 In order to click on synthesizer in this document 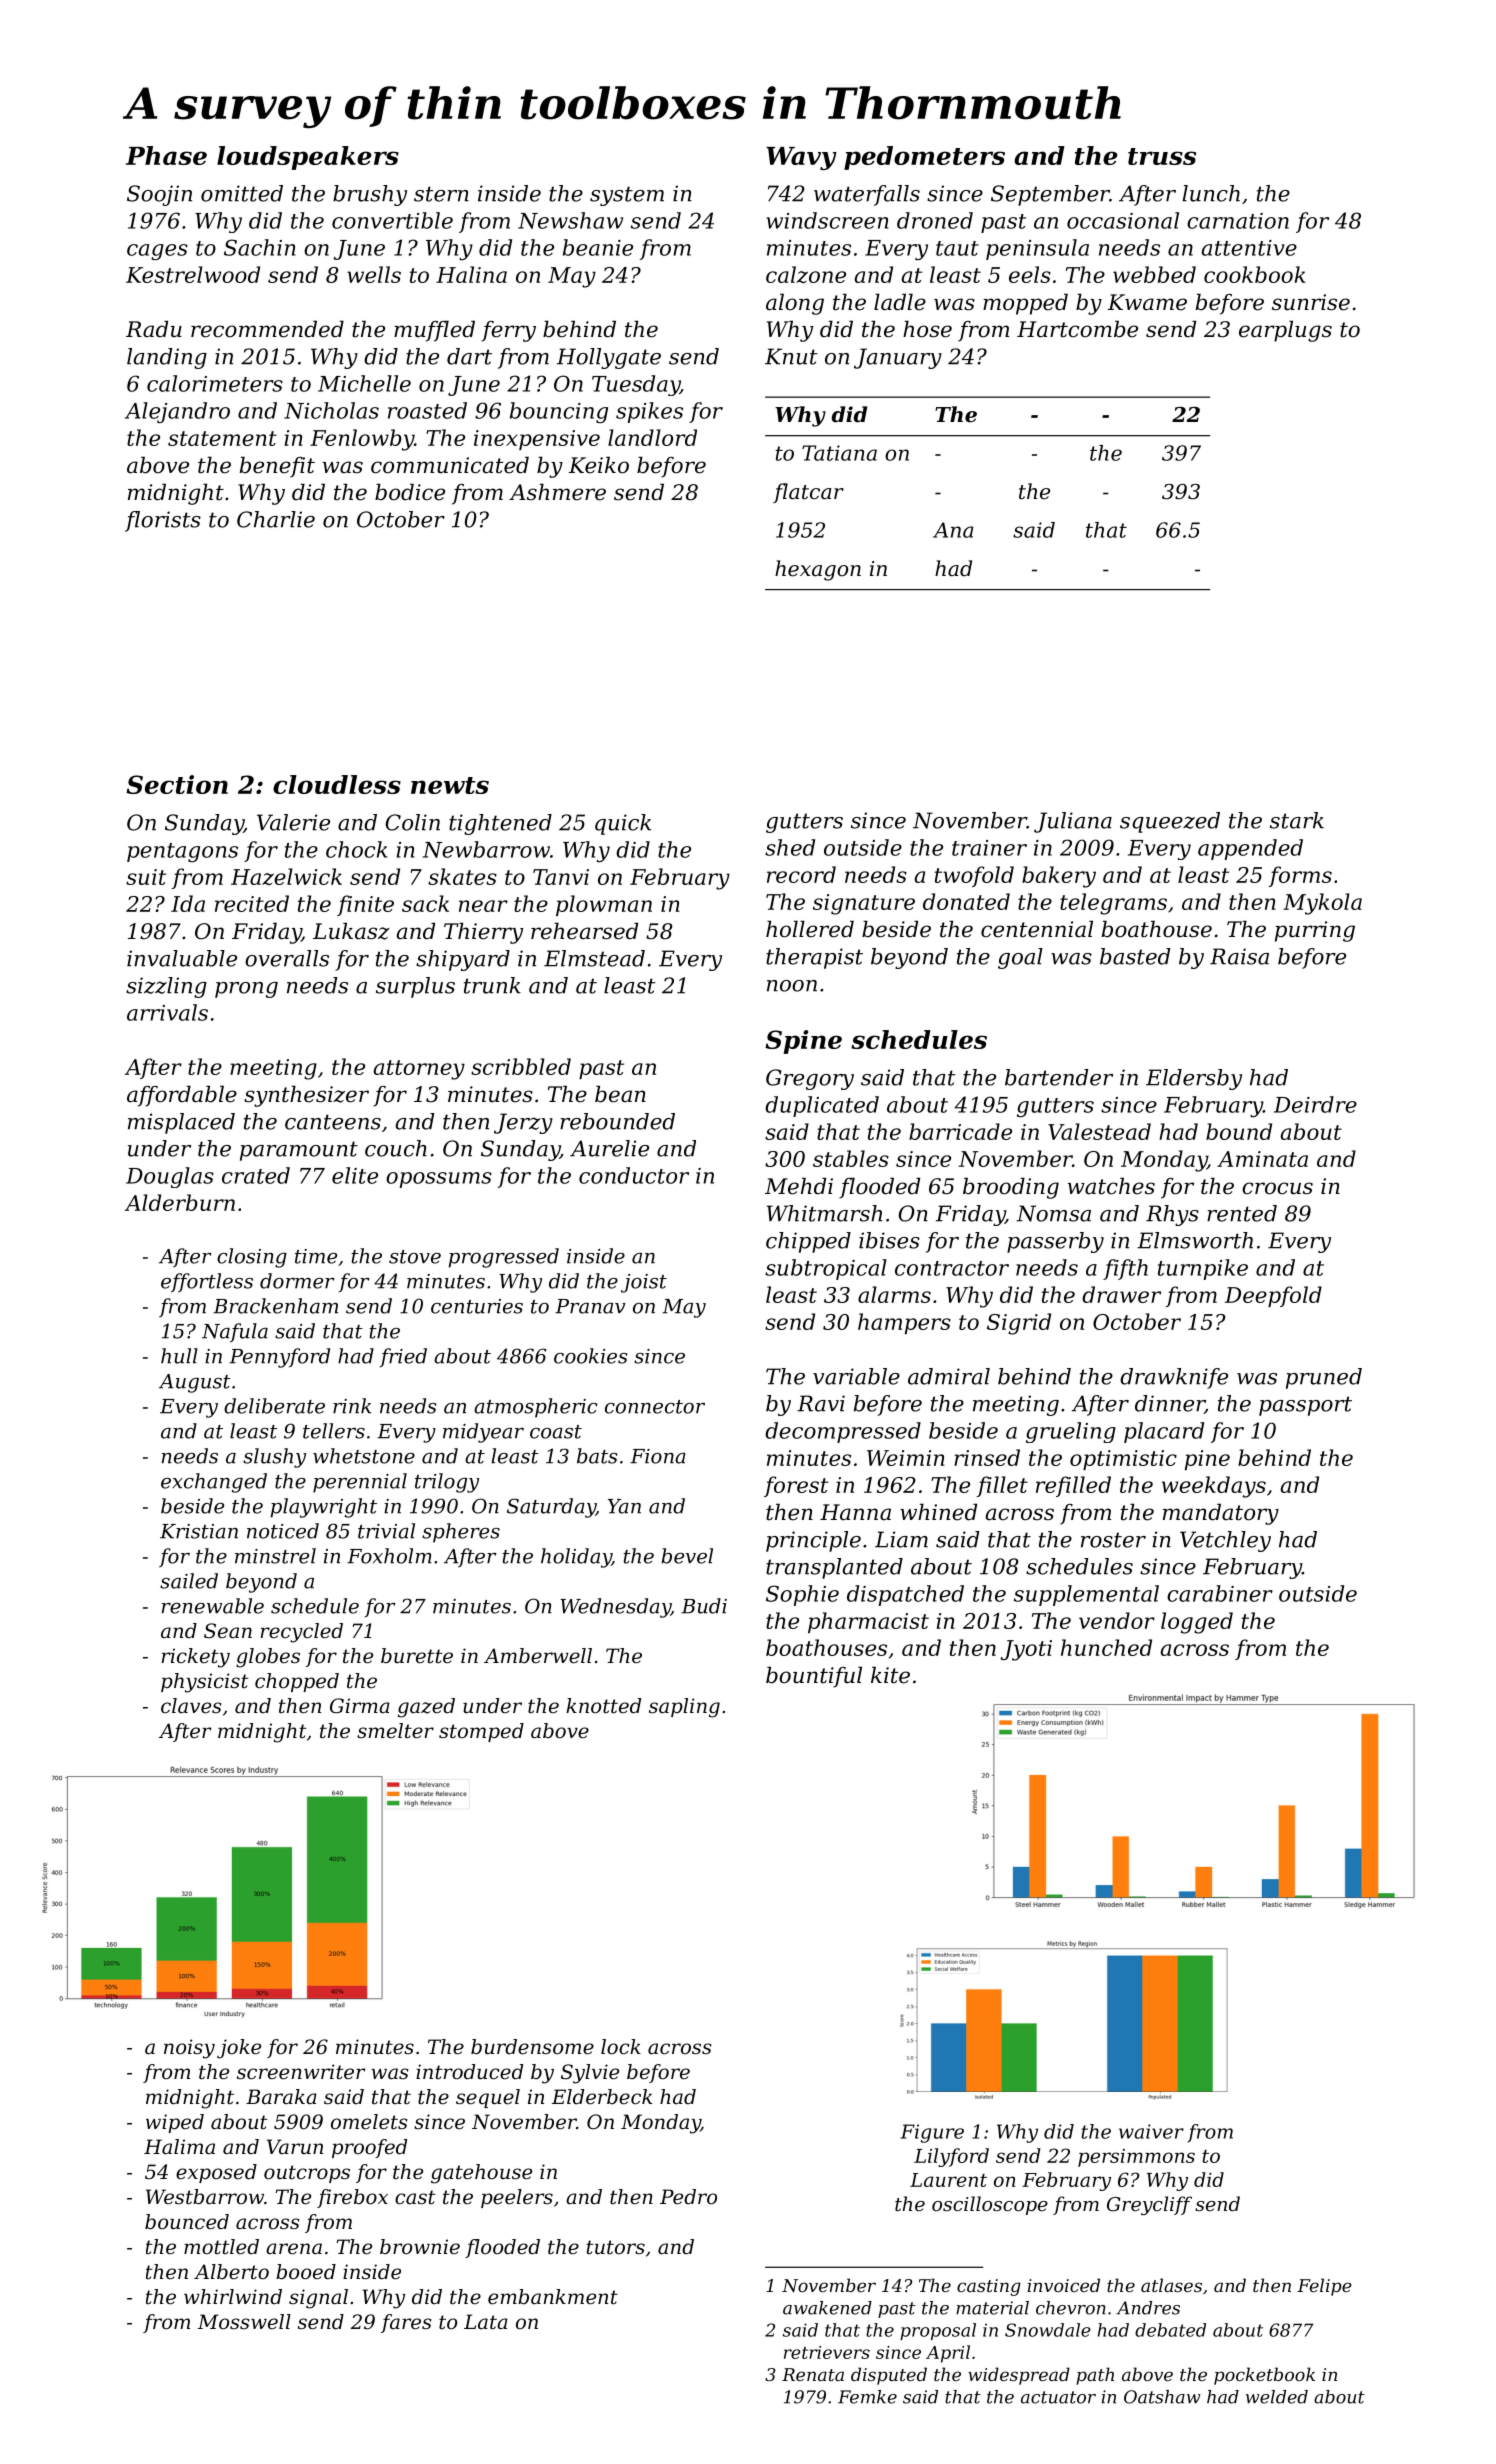, I will do `click(306, 1096)`.
